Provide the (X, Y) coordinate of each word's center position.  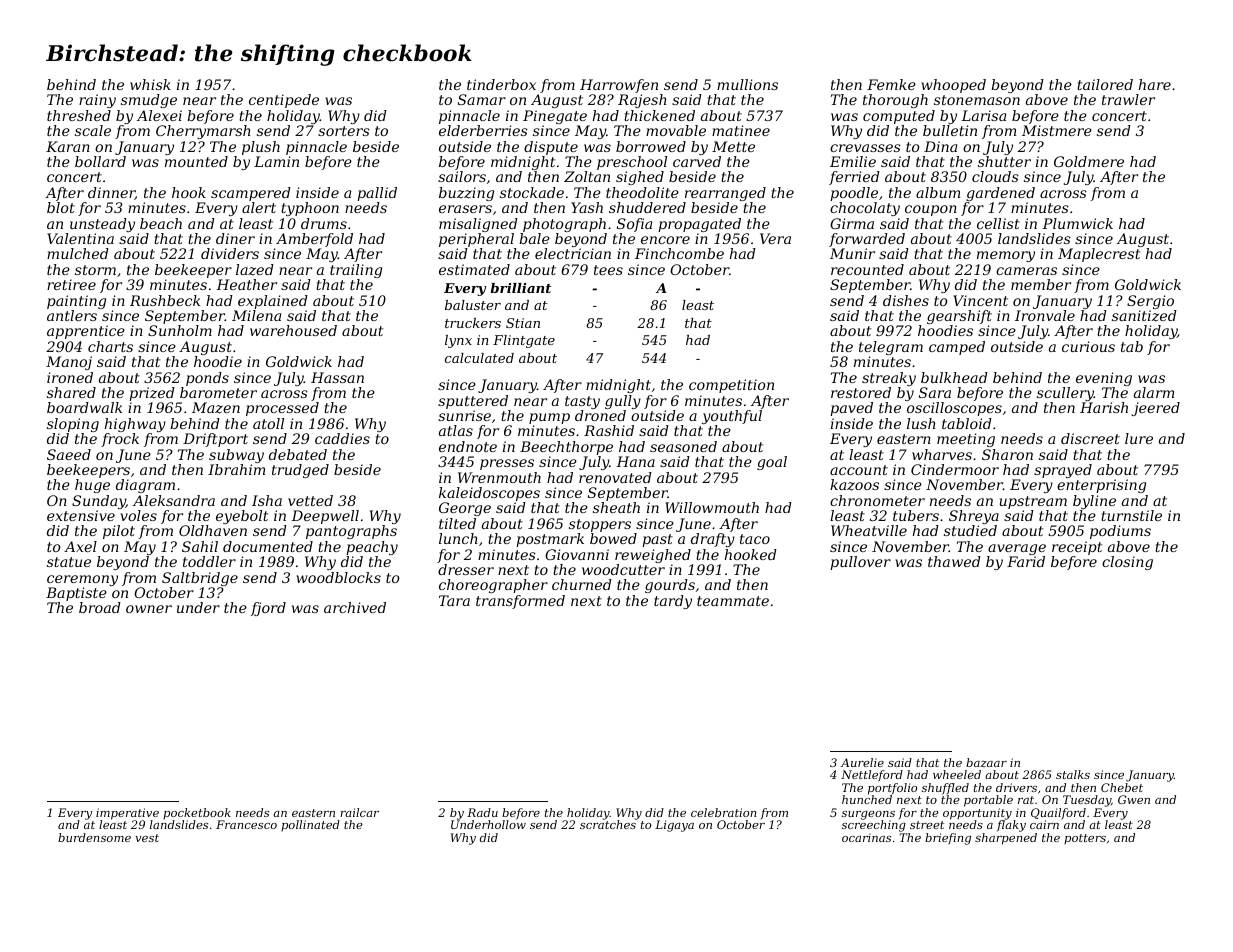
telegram (891, 348)
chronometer (877, 500)
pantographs (351, 532)
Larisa (983, 115)
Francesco (246, 824)
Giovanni (577, 554)
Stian (523, 323)
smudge (149, 101)
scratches (608, 824)
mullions (747, 84)
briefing (948, 839)
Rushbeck (165, 300)
